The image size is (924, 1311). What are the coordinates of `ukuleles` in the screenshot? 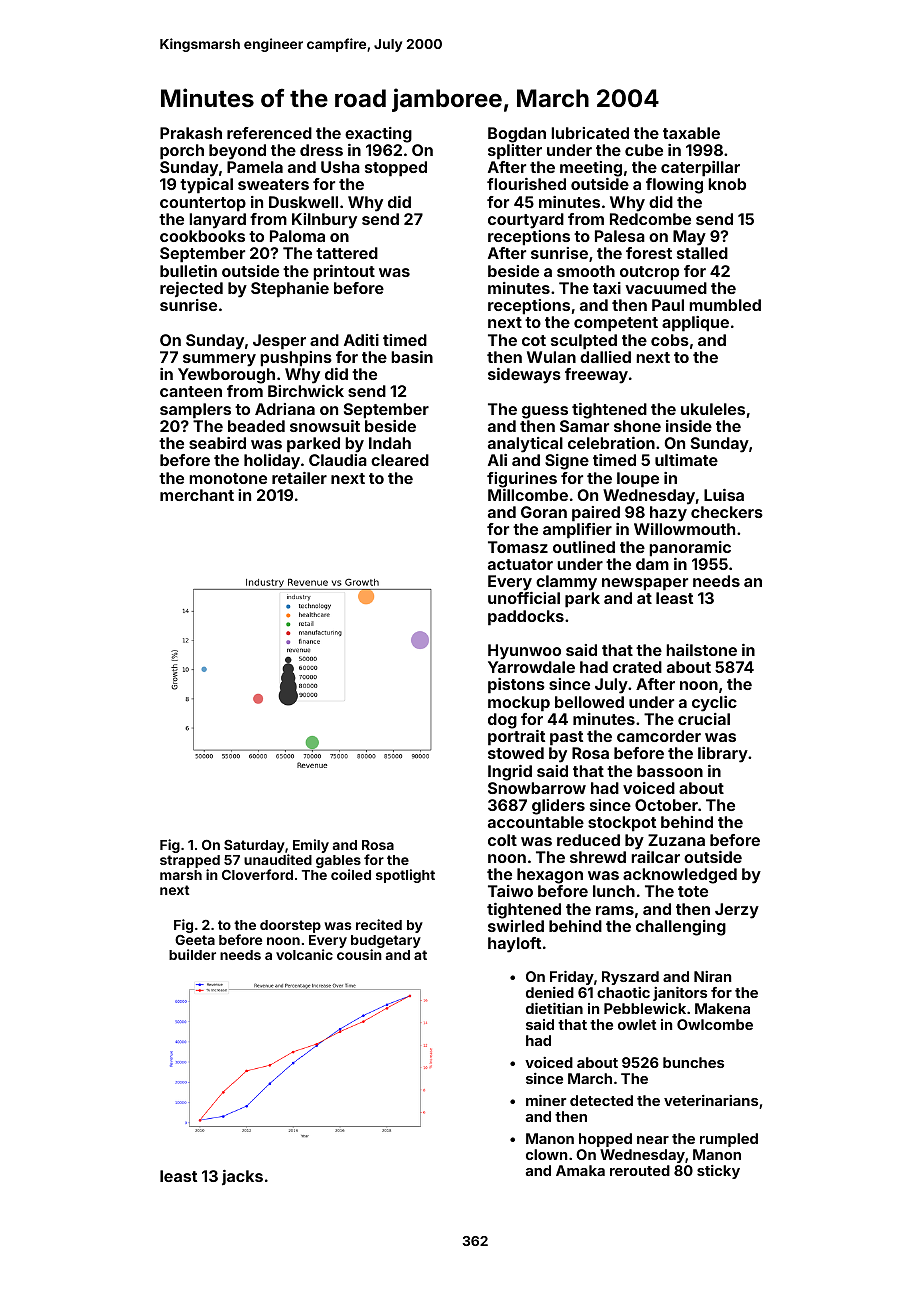 It's located at (713, 409).
